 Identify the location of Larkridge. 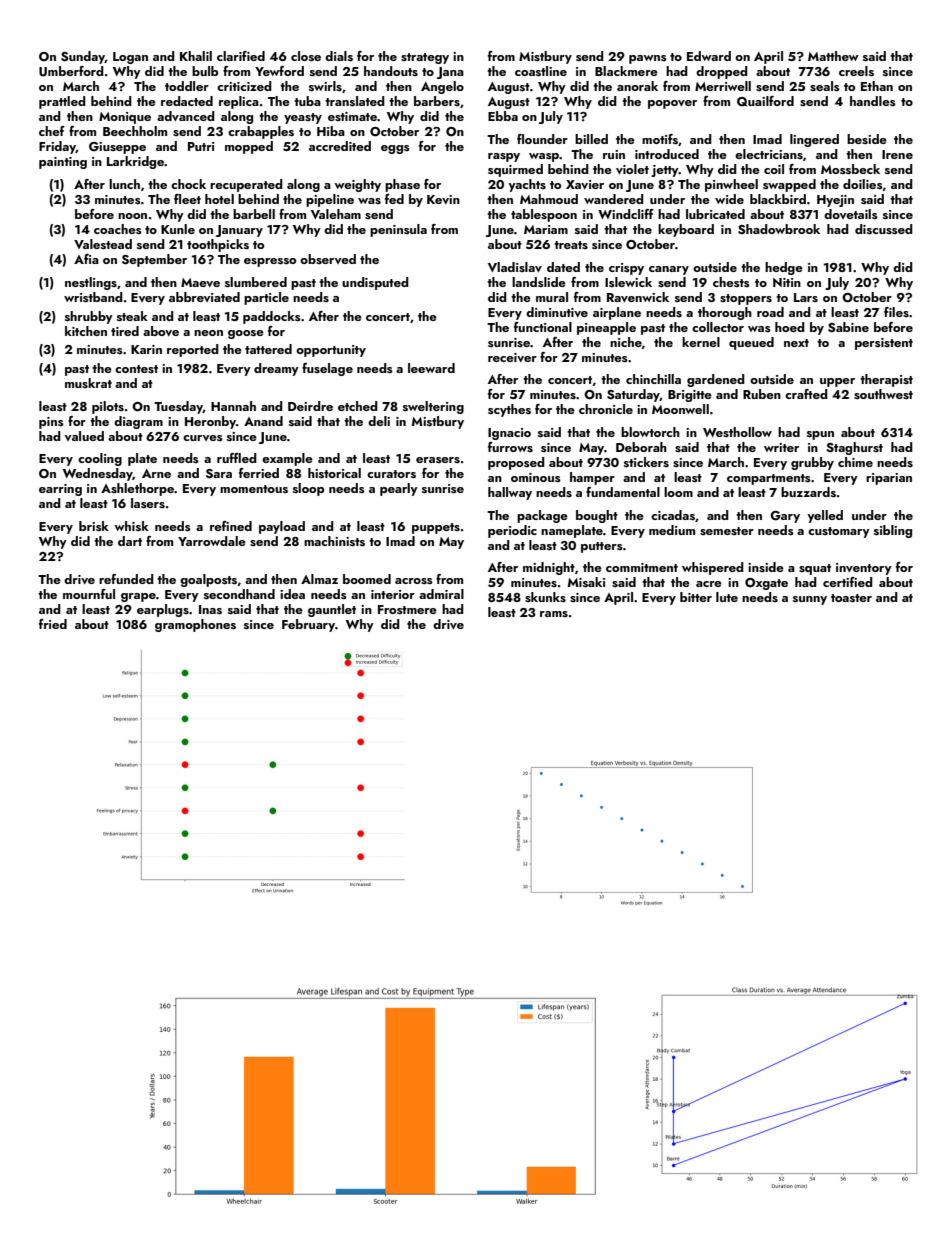
(135, 162).
